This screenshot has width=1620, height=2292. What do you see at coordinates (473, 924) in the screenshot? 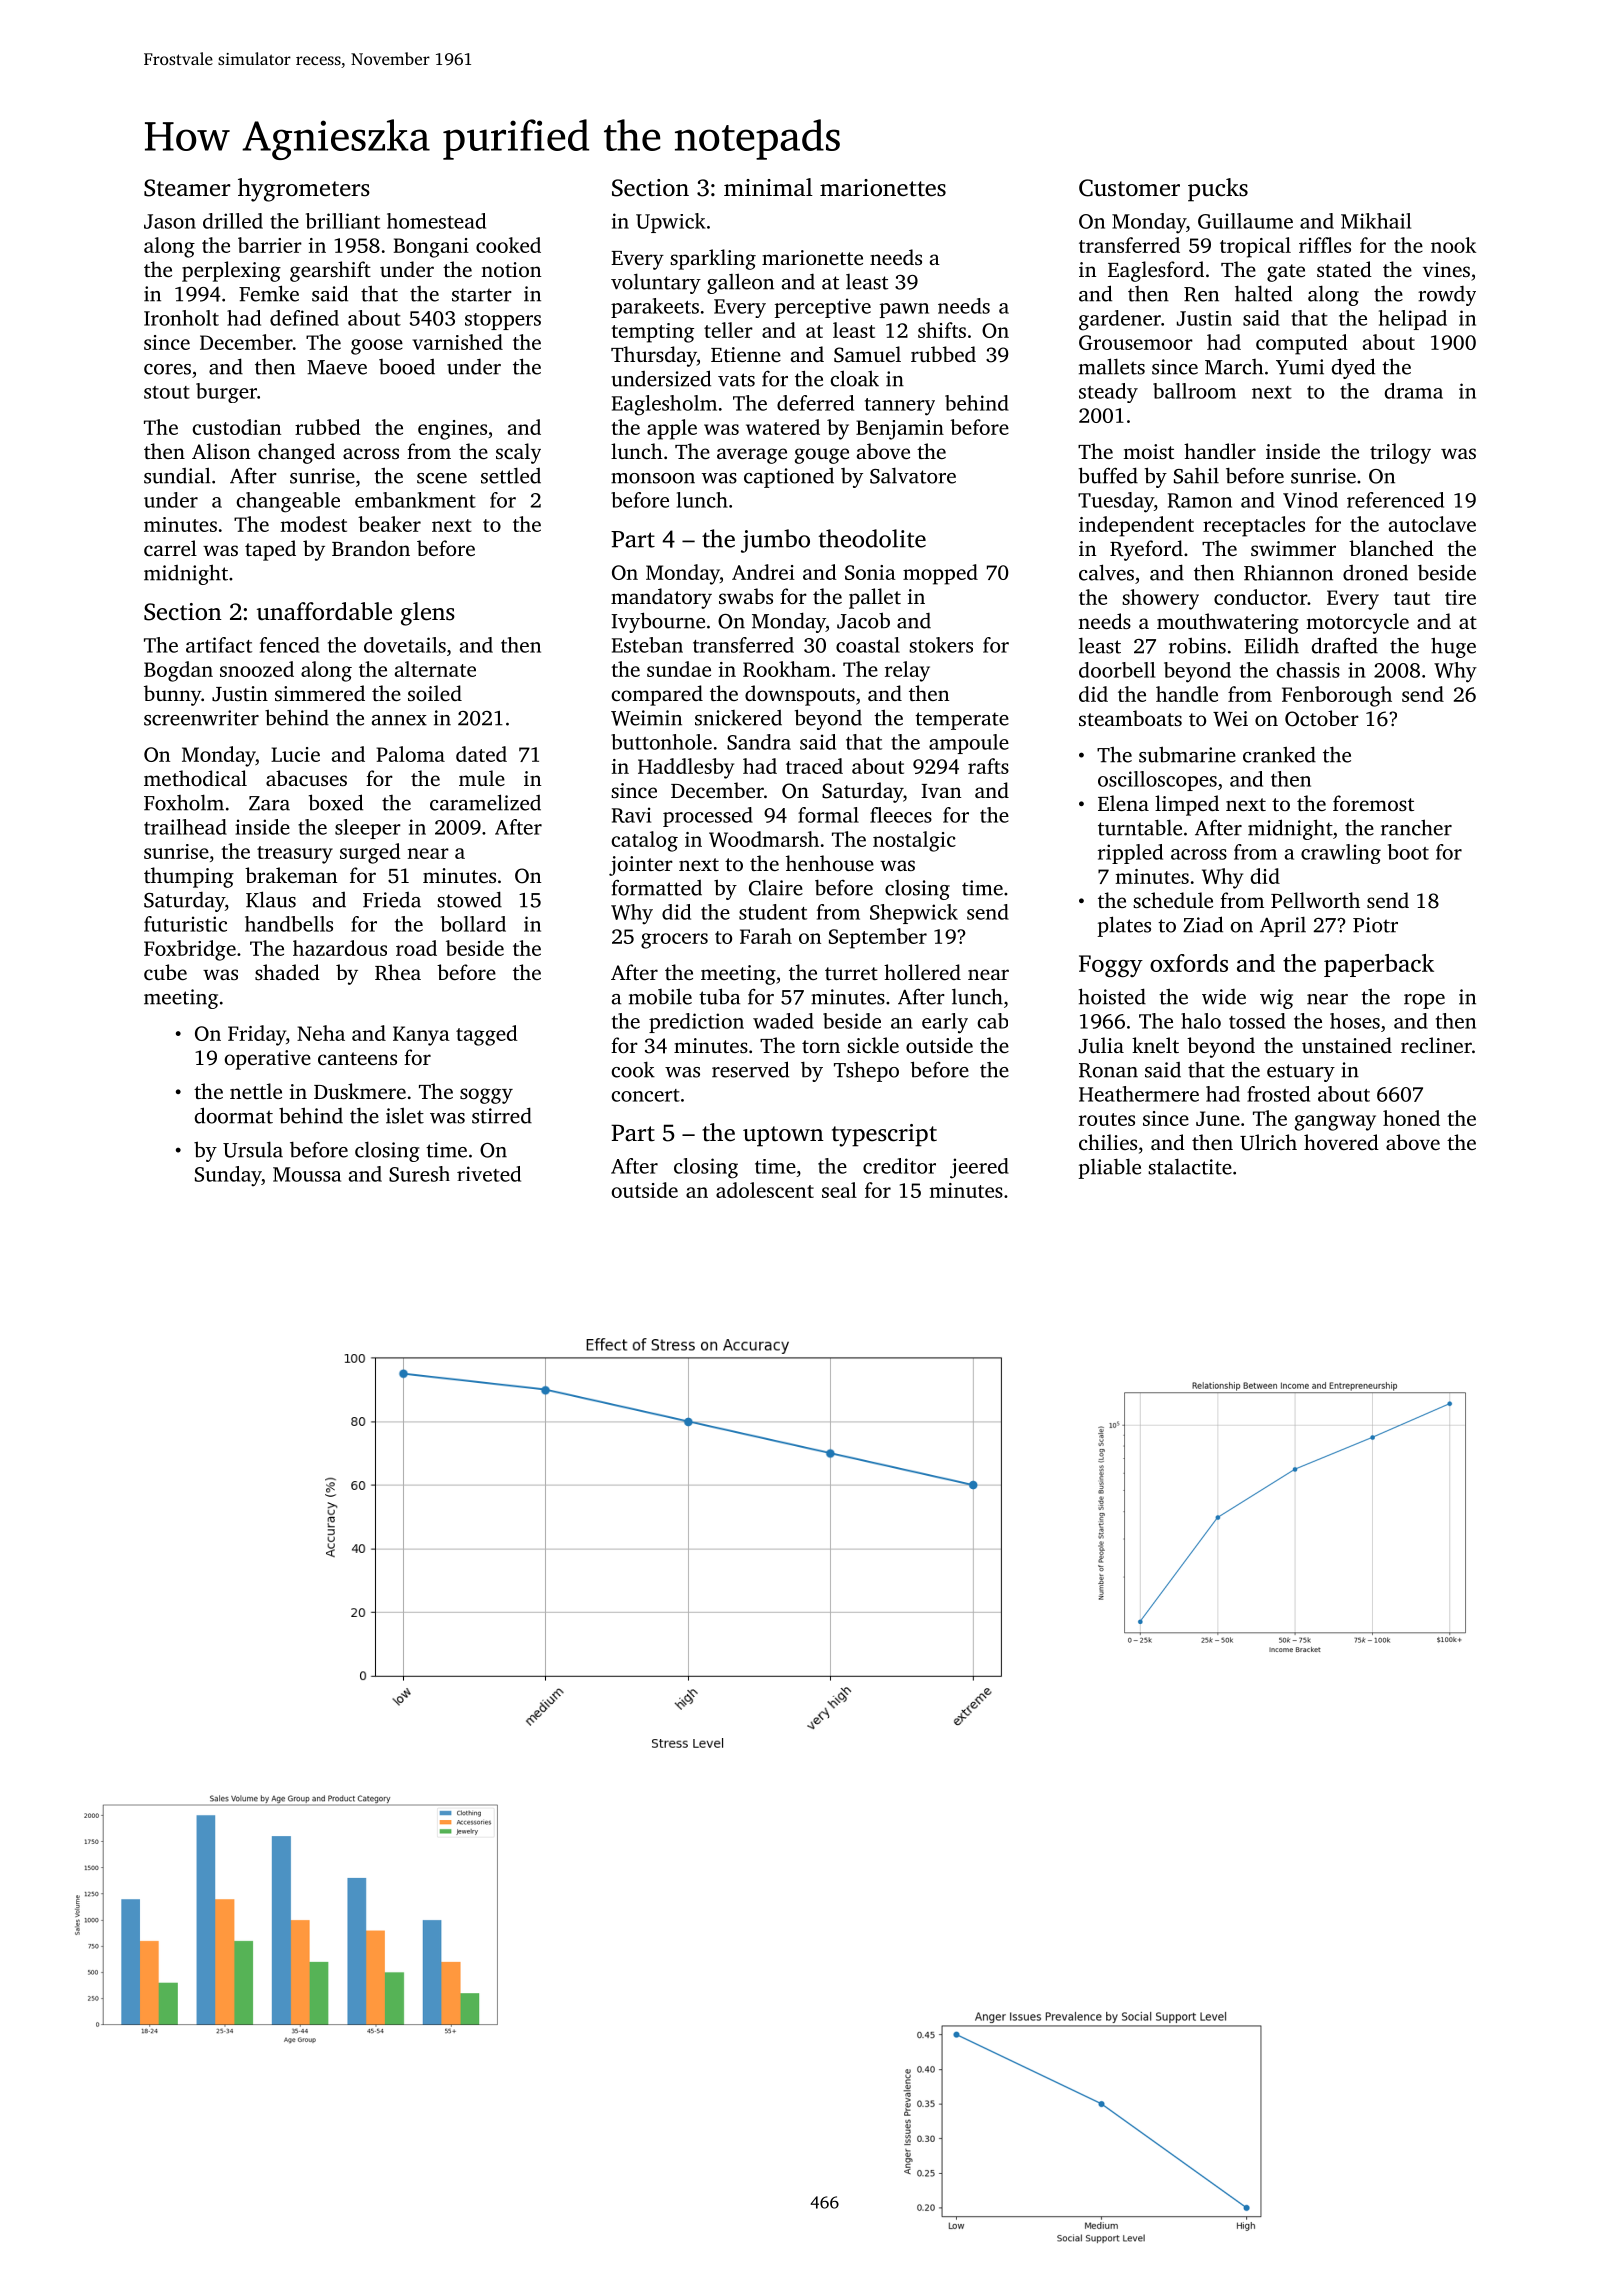
I see `bollard` at bounding box center [473, 924].
